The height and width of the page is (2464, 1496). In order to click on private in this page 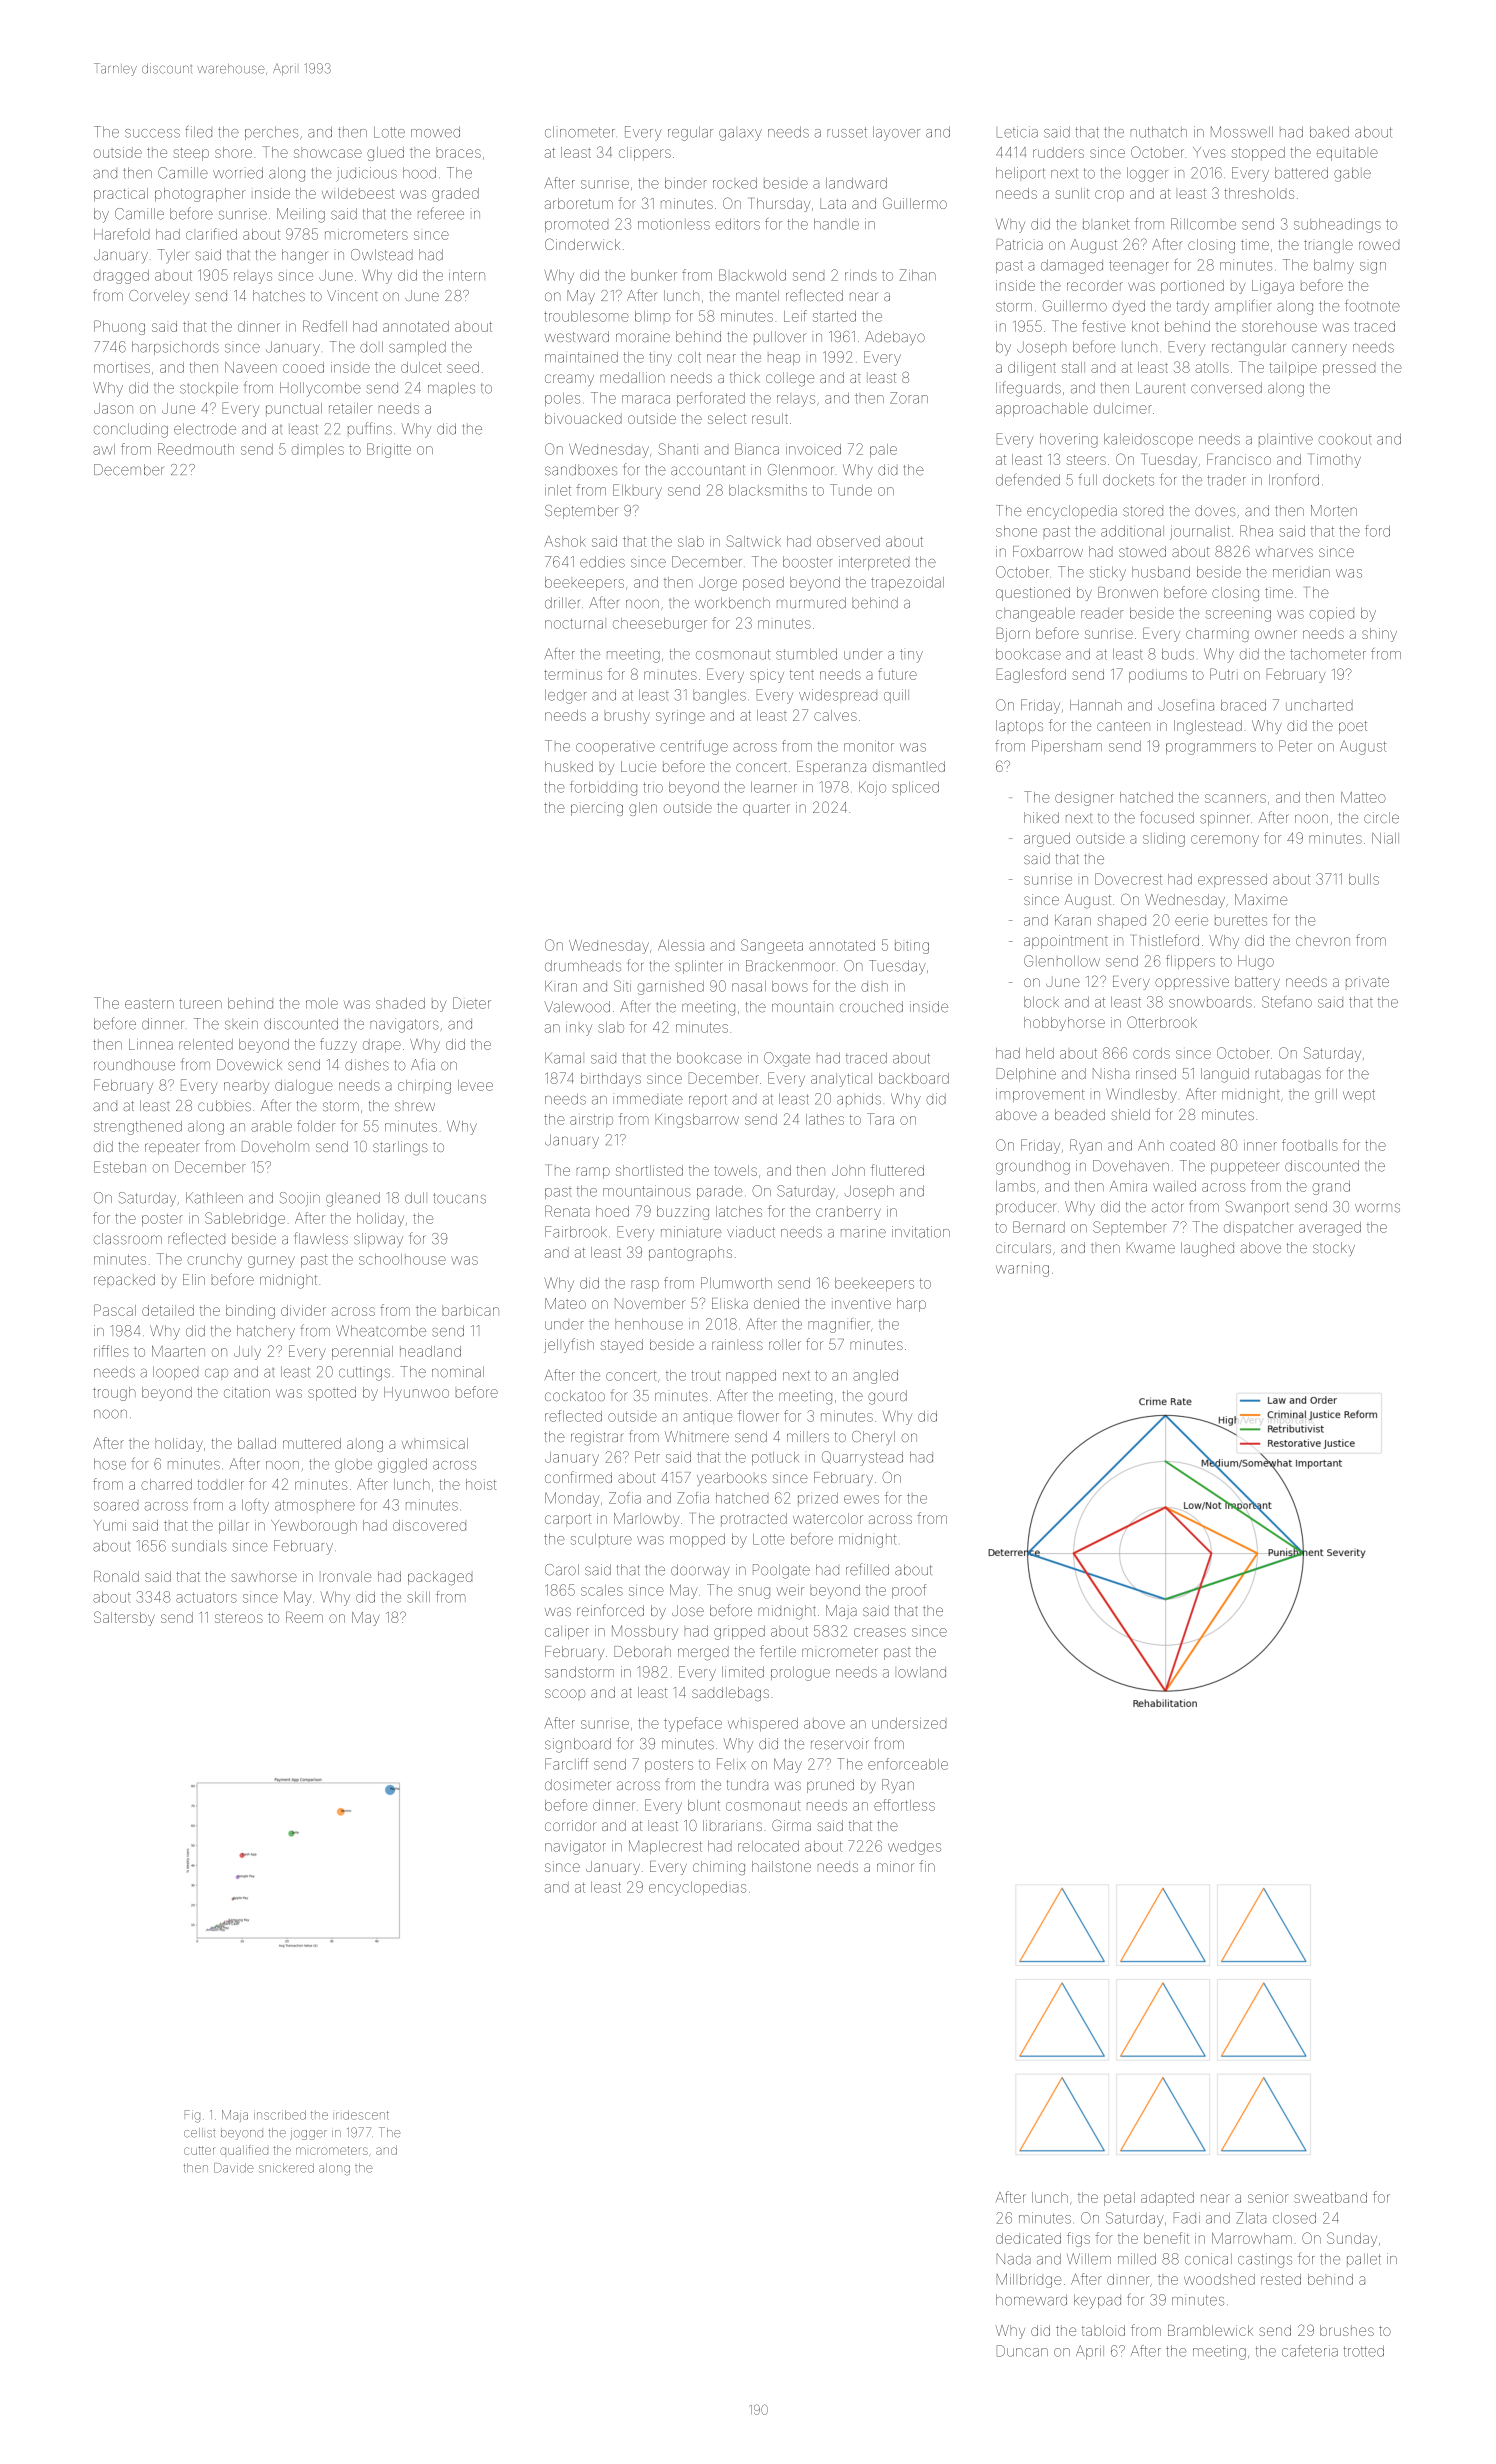, I will do `click(1367, 981)`.
